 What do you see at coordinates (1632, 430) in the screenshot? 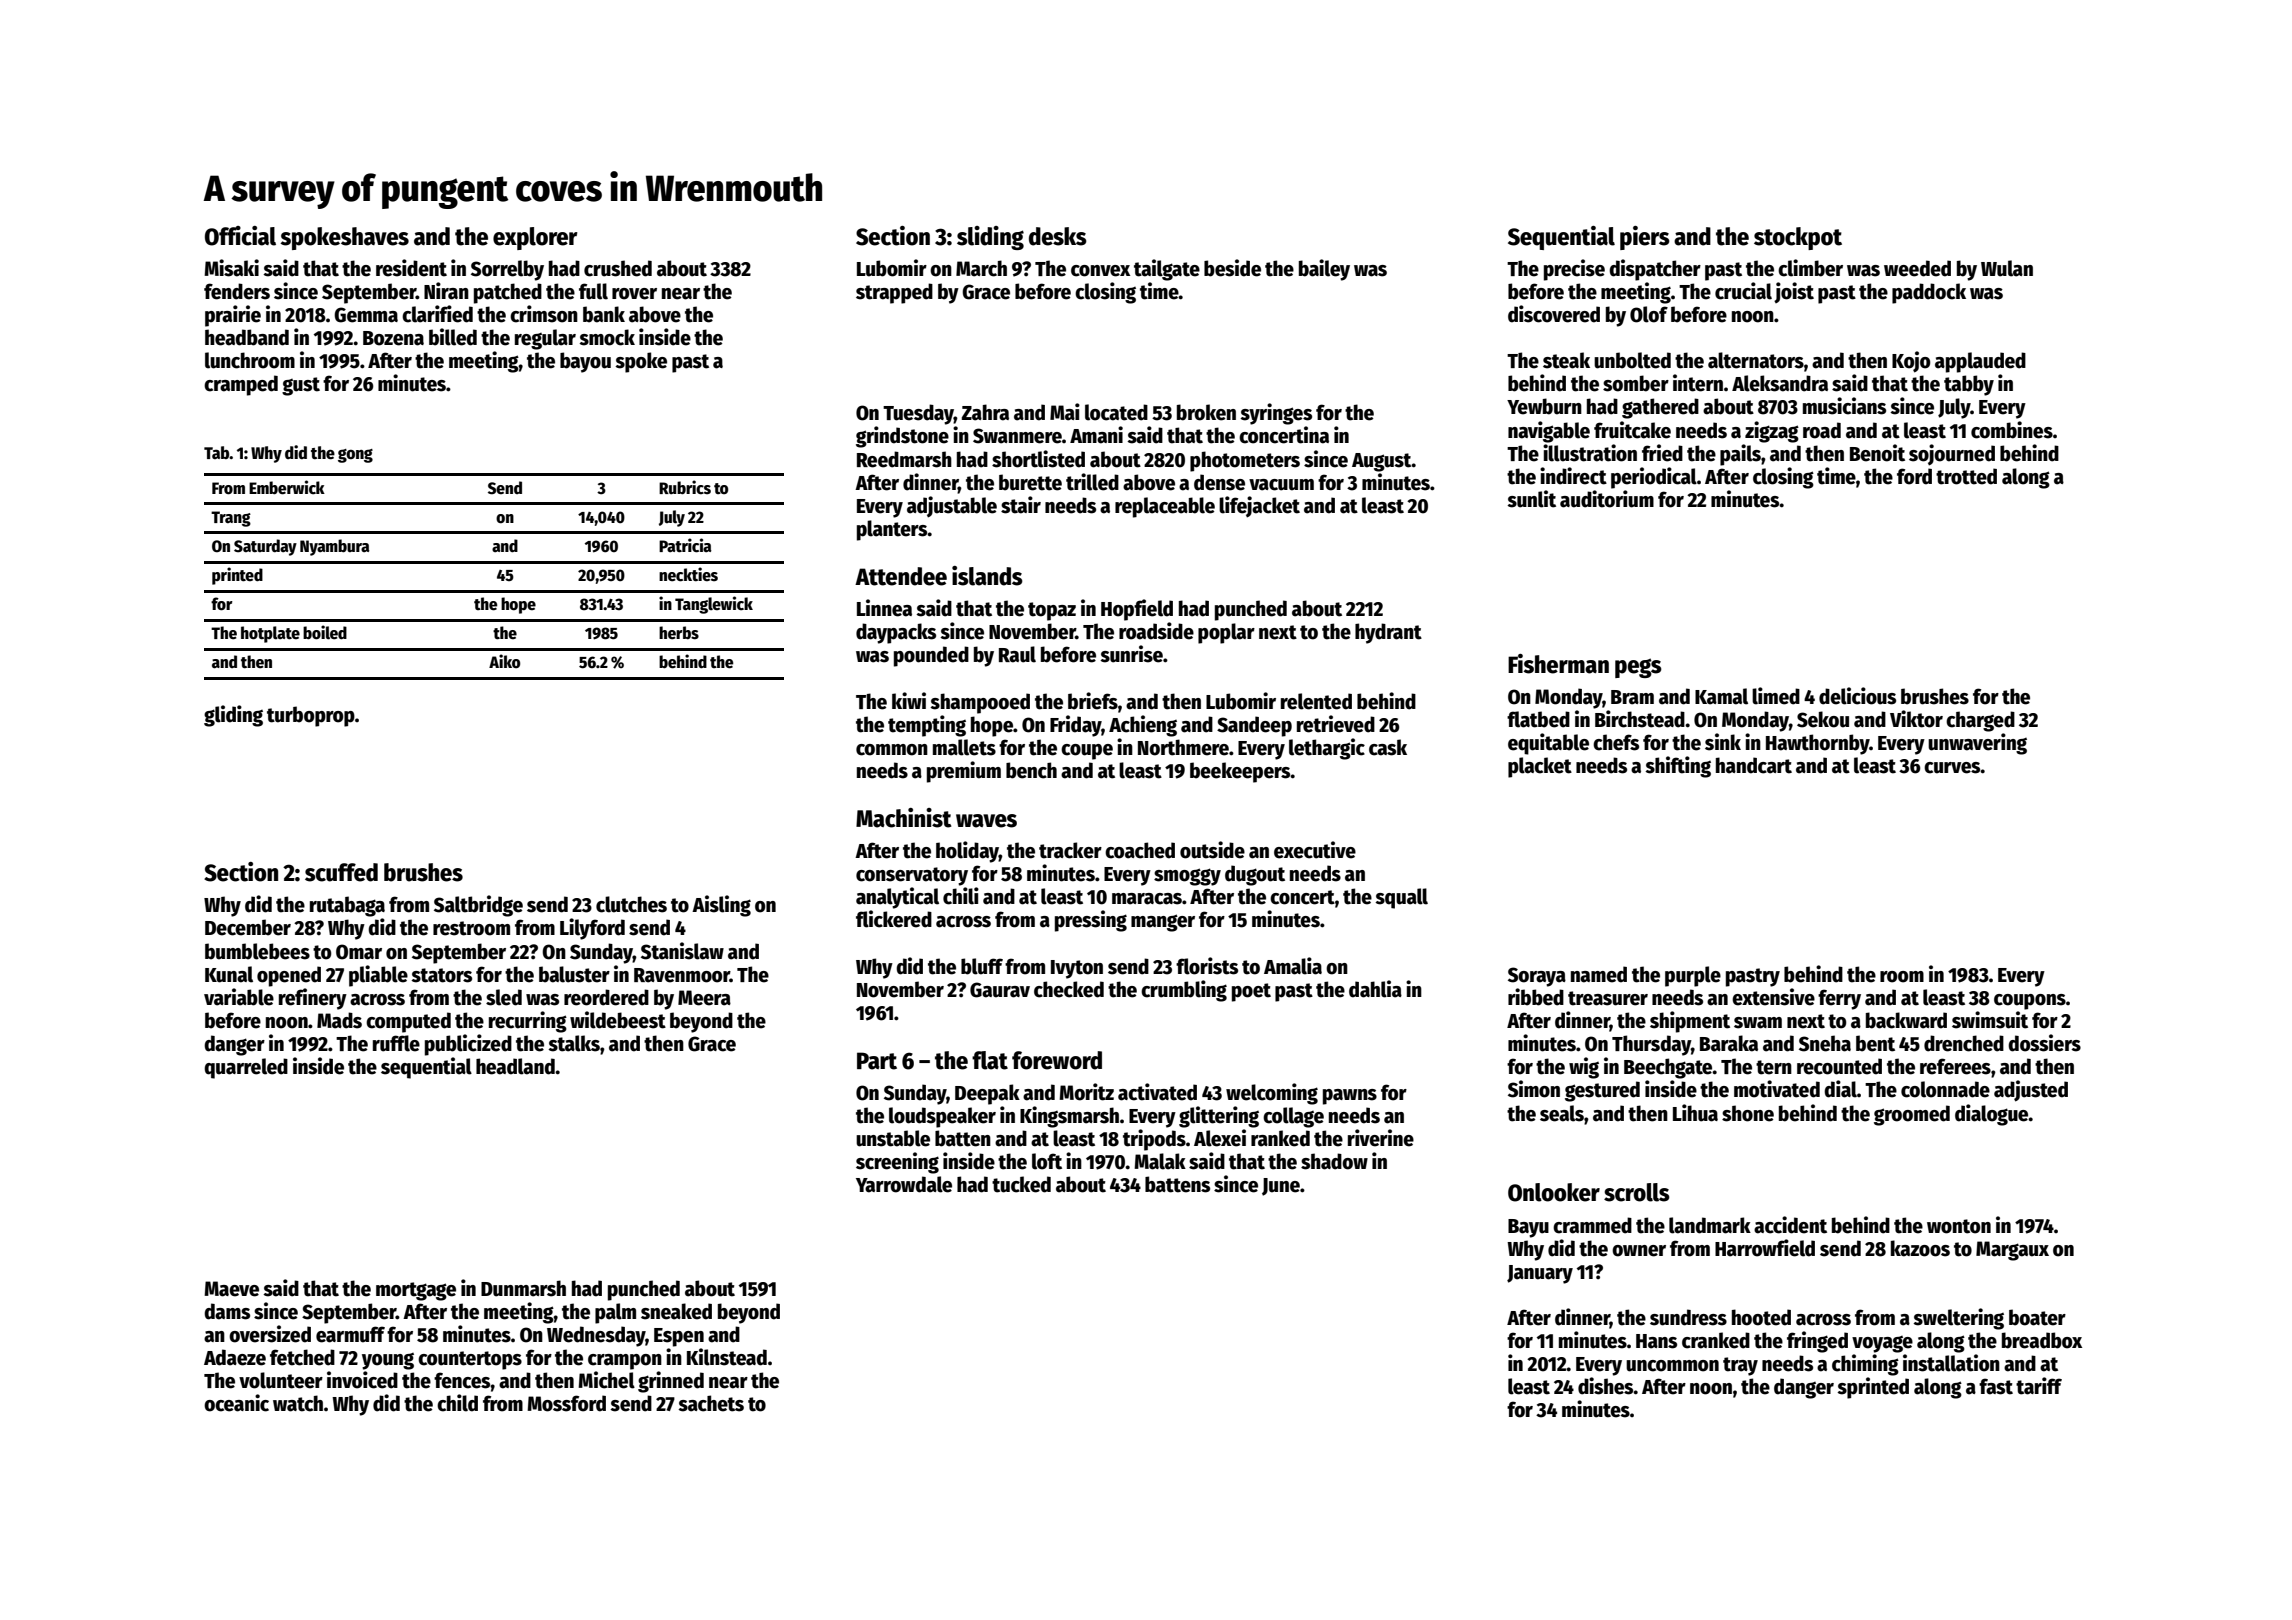
I see `fruitcake` at bounding box center [1632, 430].
